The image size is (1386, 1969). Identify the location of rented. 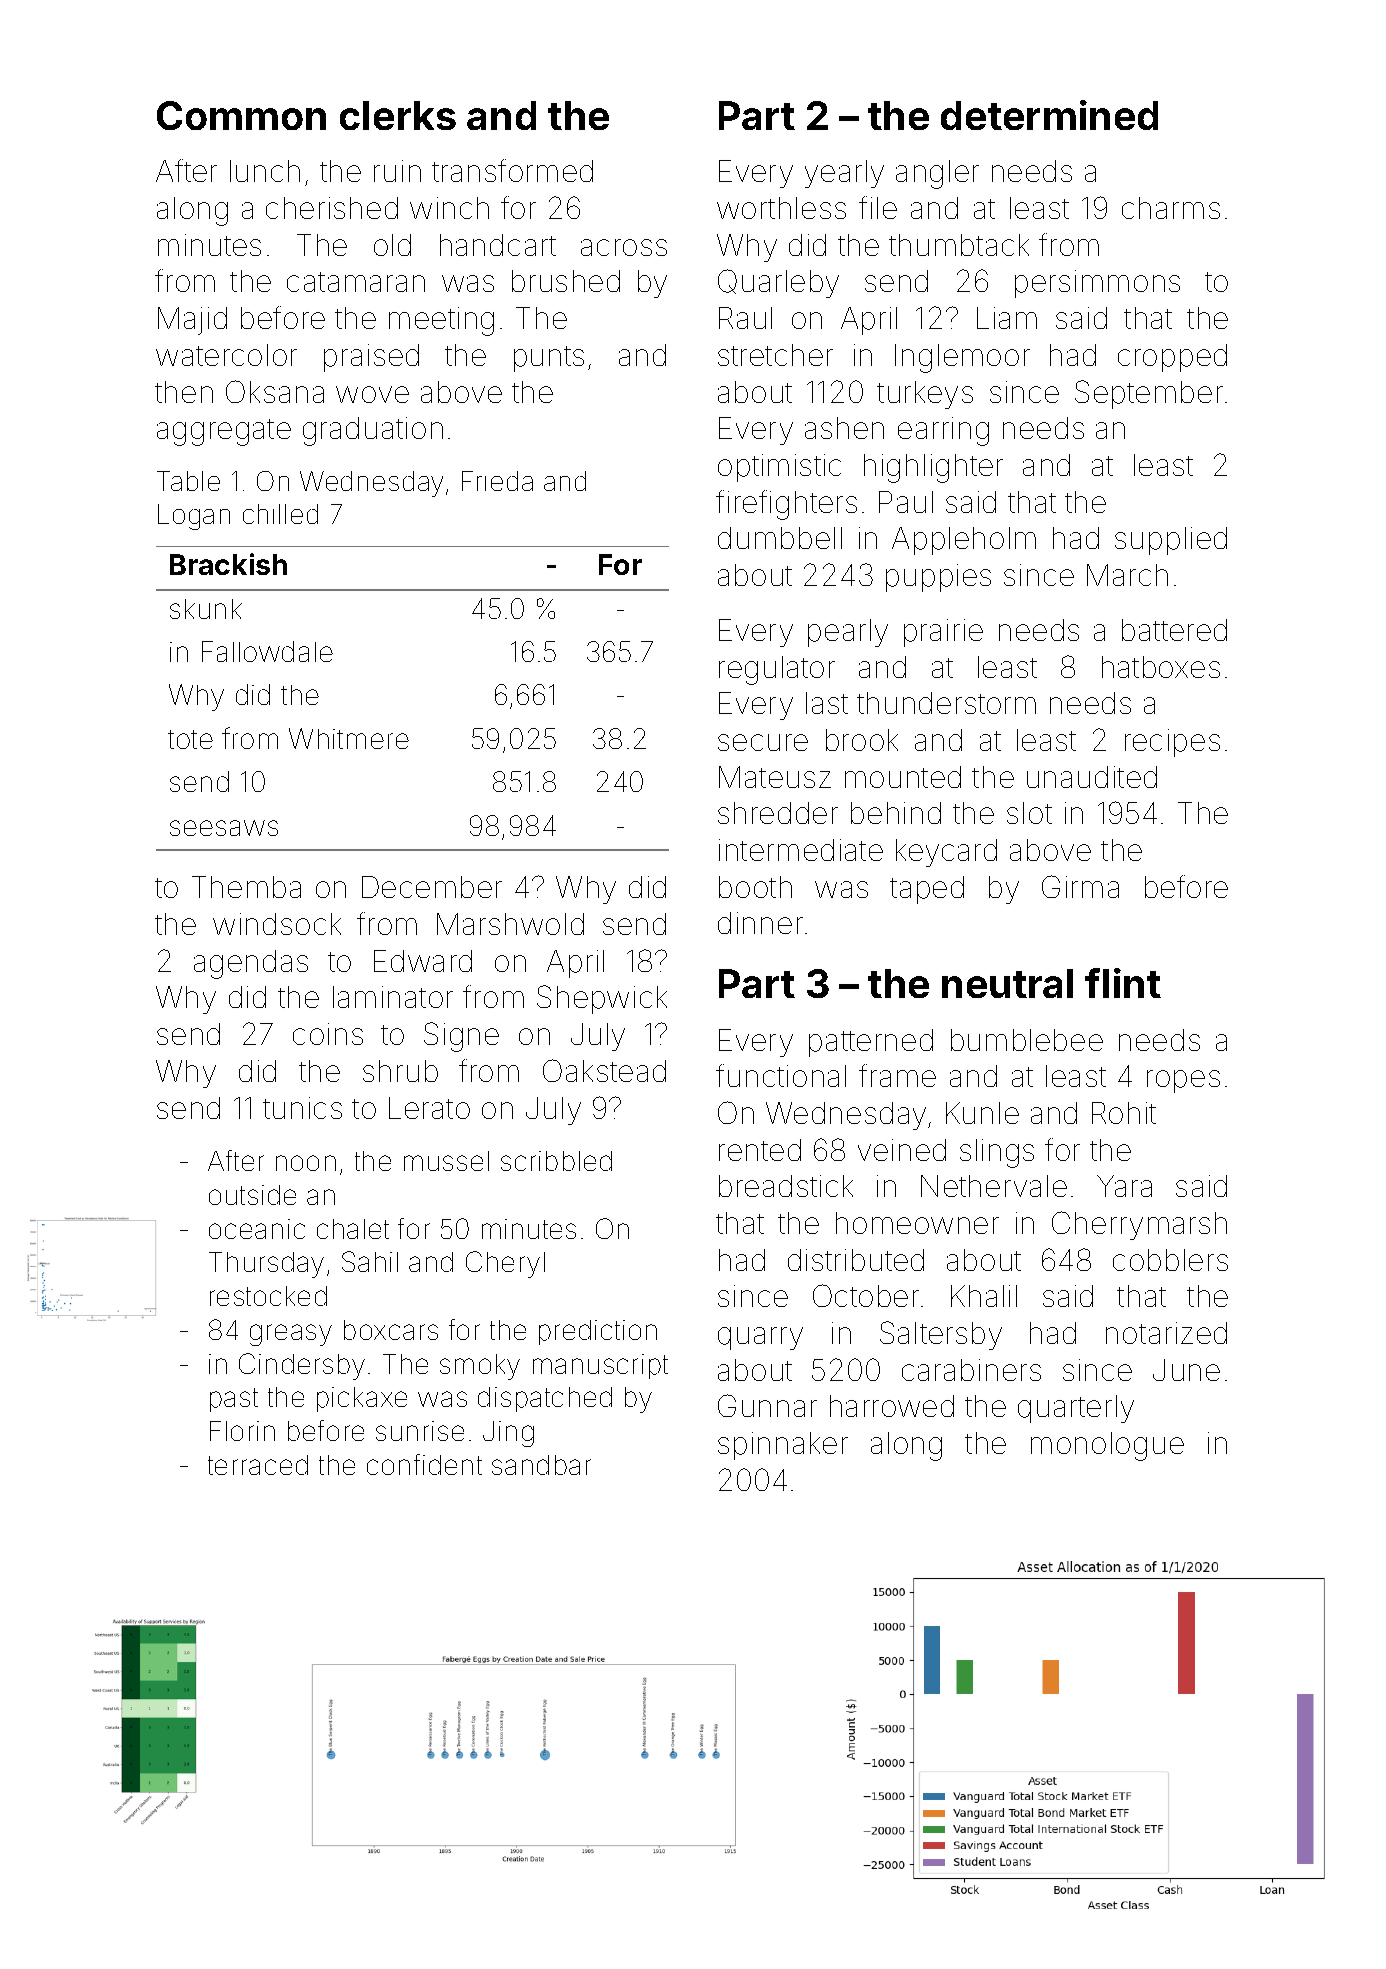
(760, 1150).
